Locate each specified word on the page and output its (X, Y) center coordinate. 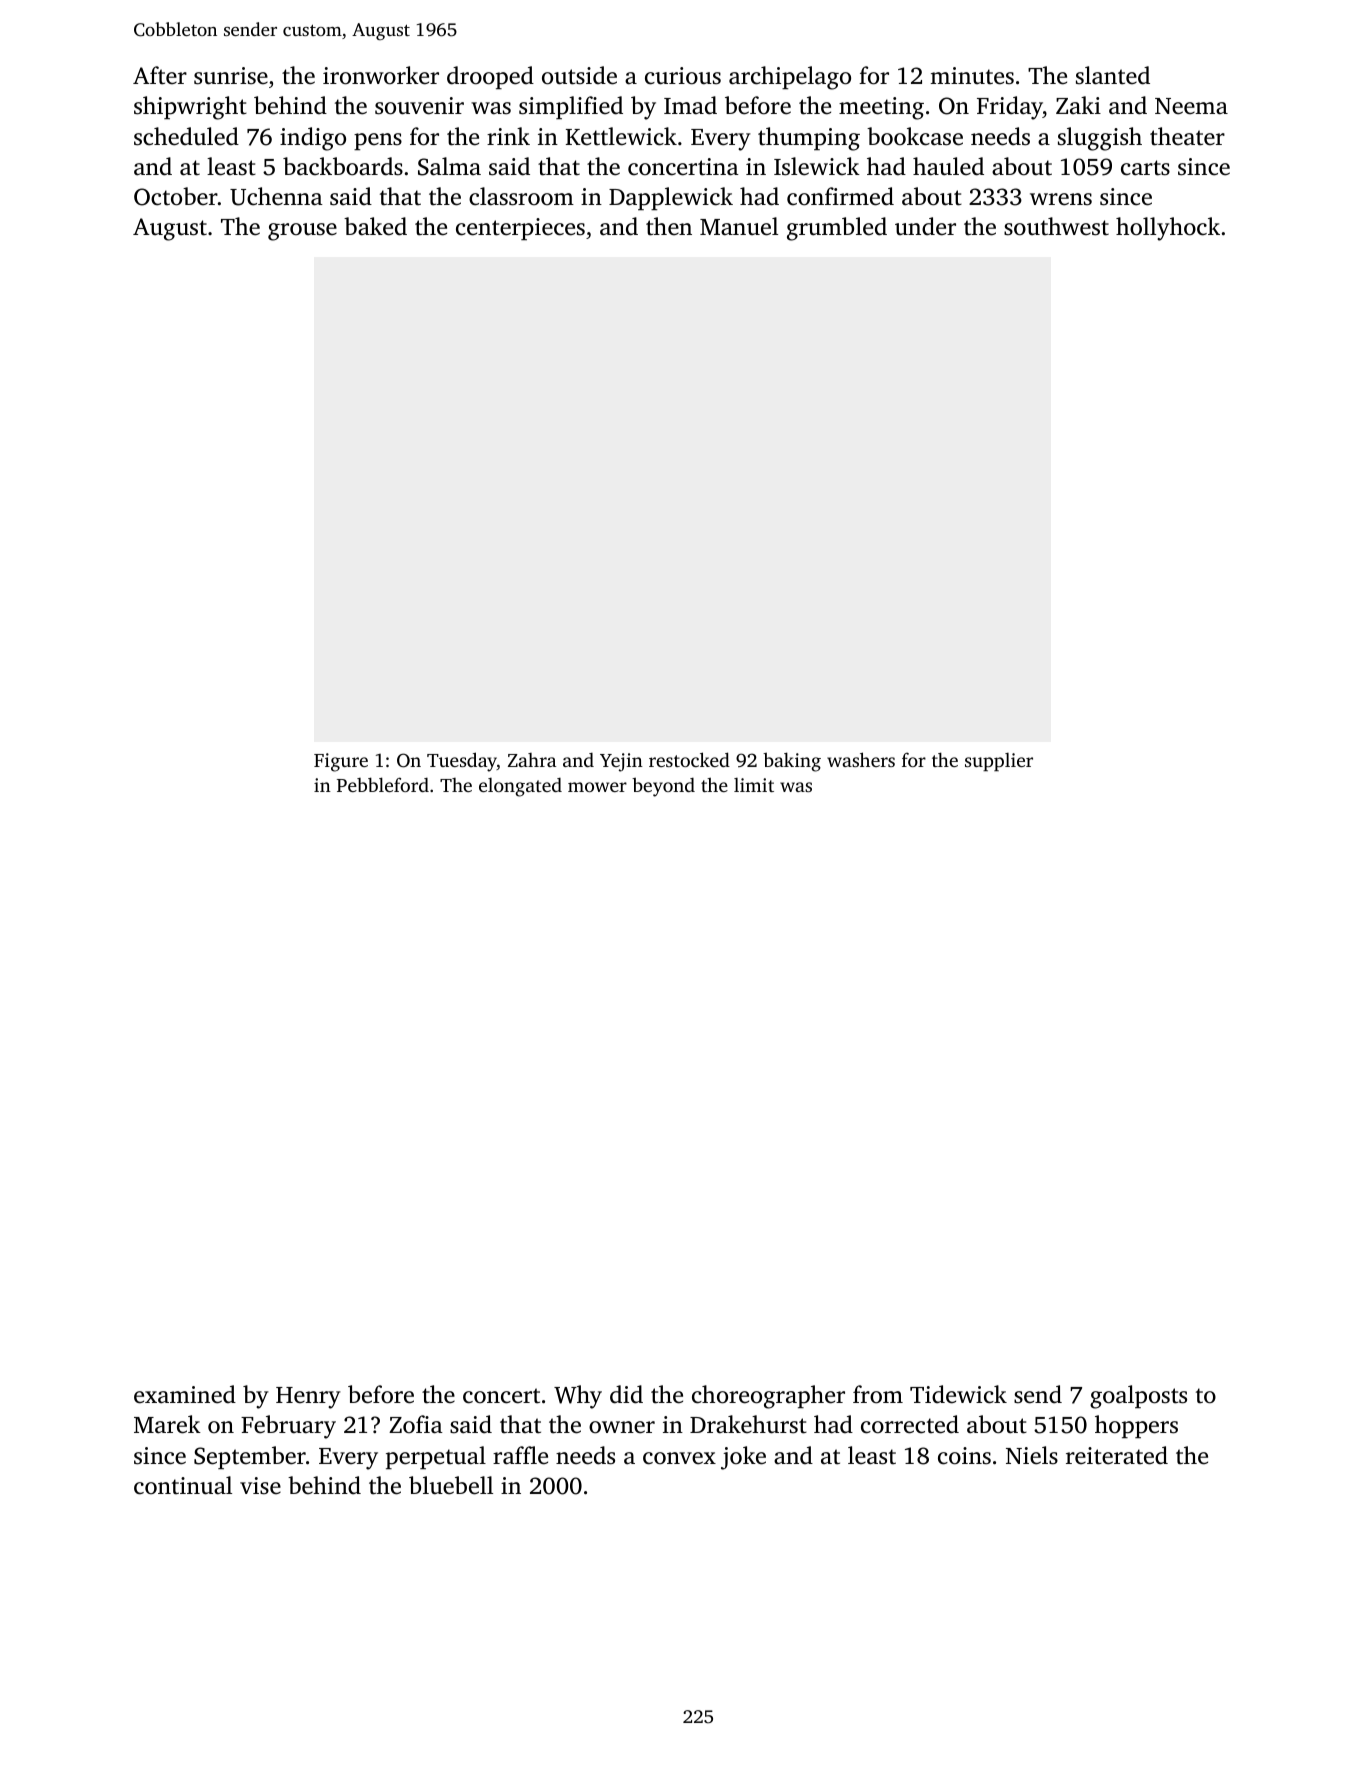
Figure (341, 762)
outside (579, 75)
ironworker (381, 75)
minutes (972, 76)
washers (861, 759)
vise (260, 1486)
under (925, 226)
